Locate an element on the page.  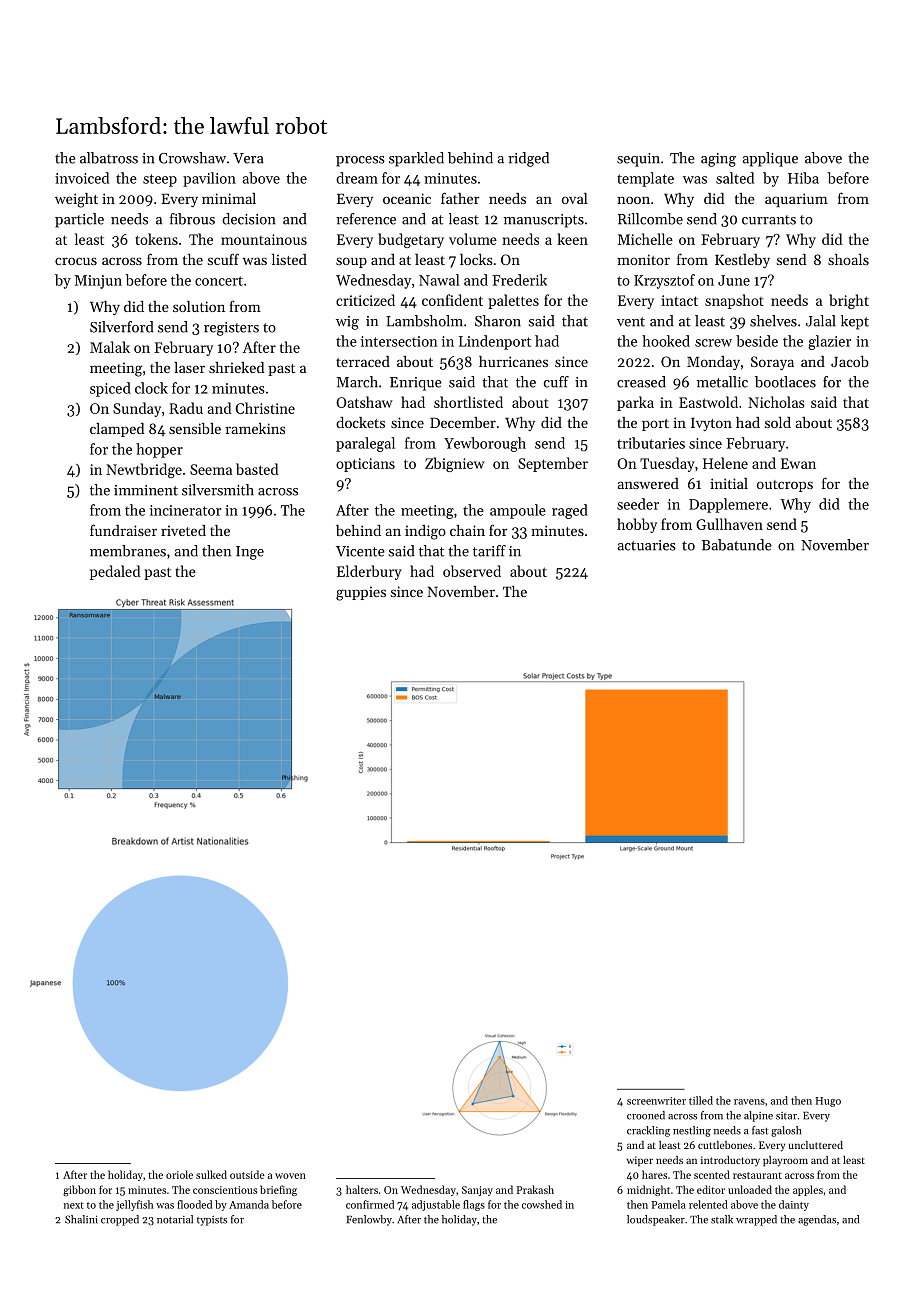
gibbon is located at coordinates (79, 1190).
